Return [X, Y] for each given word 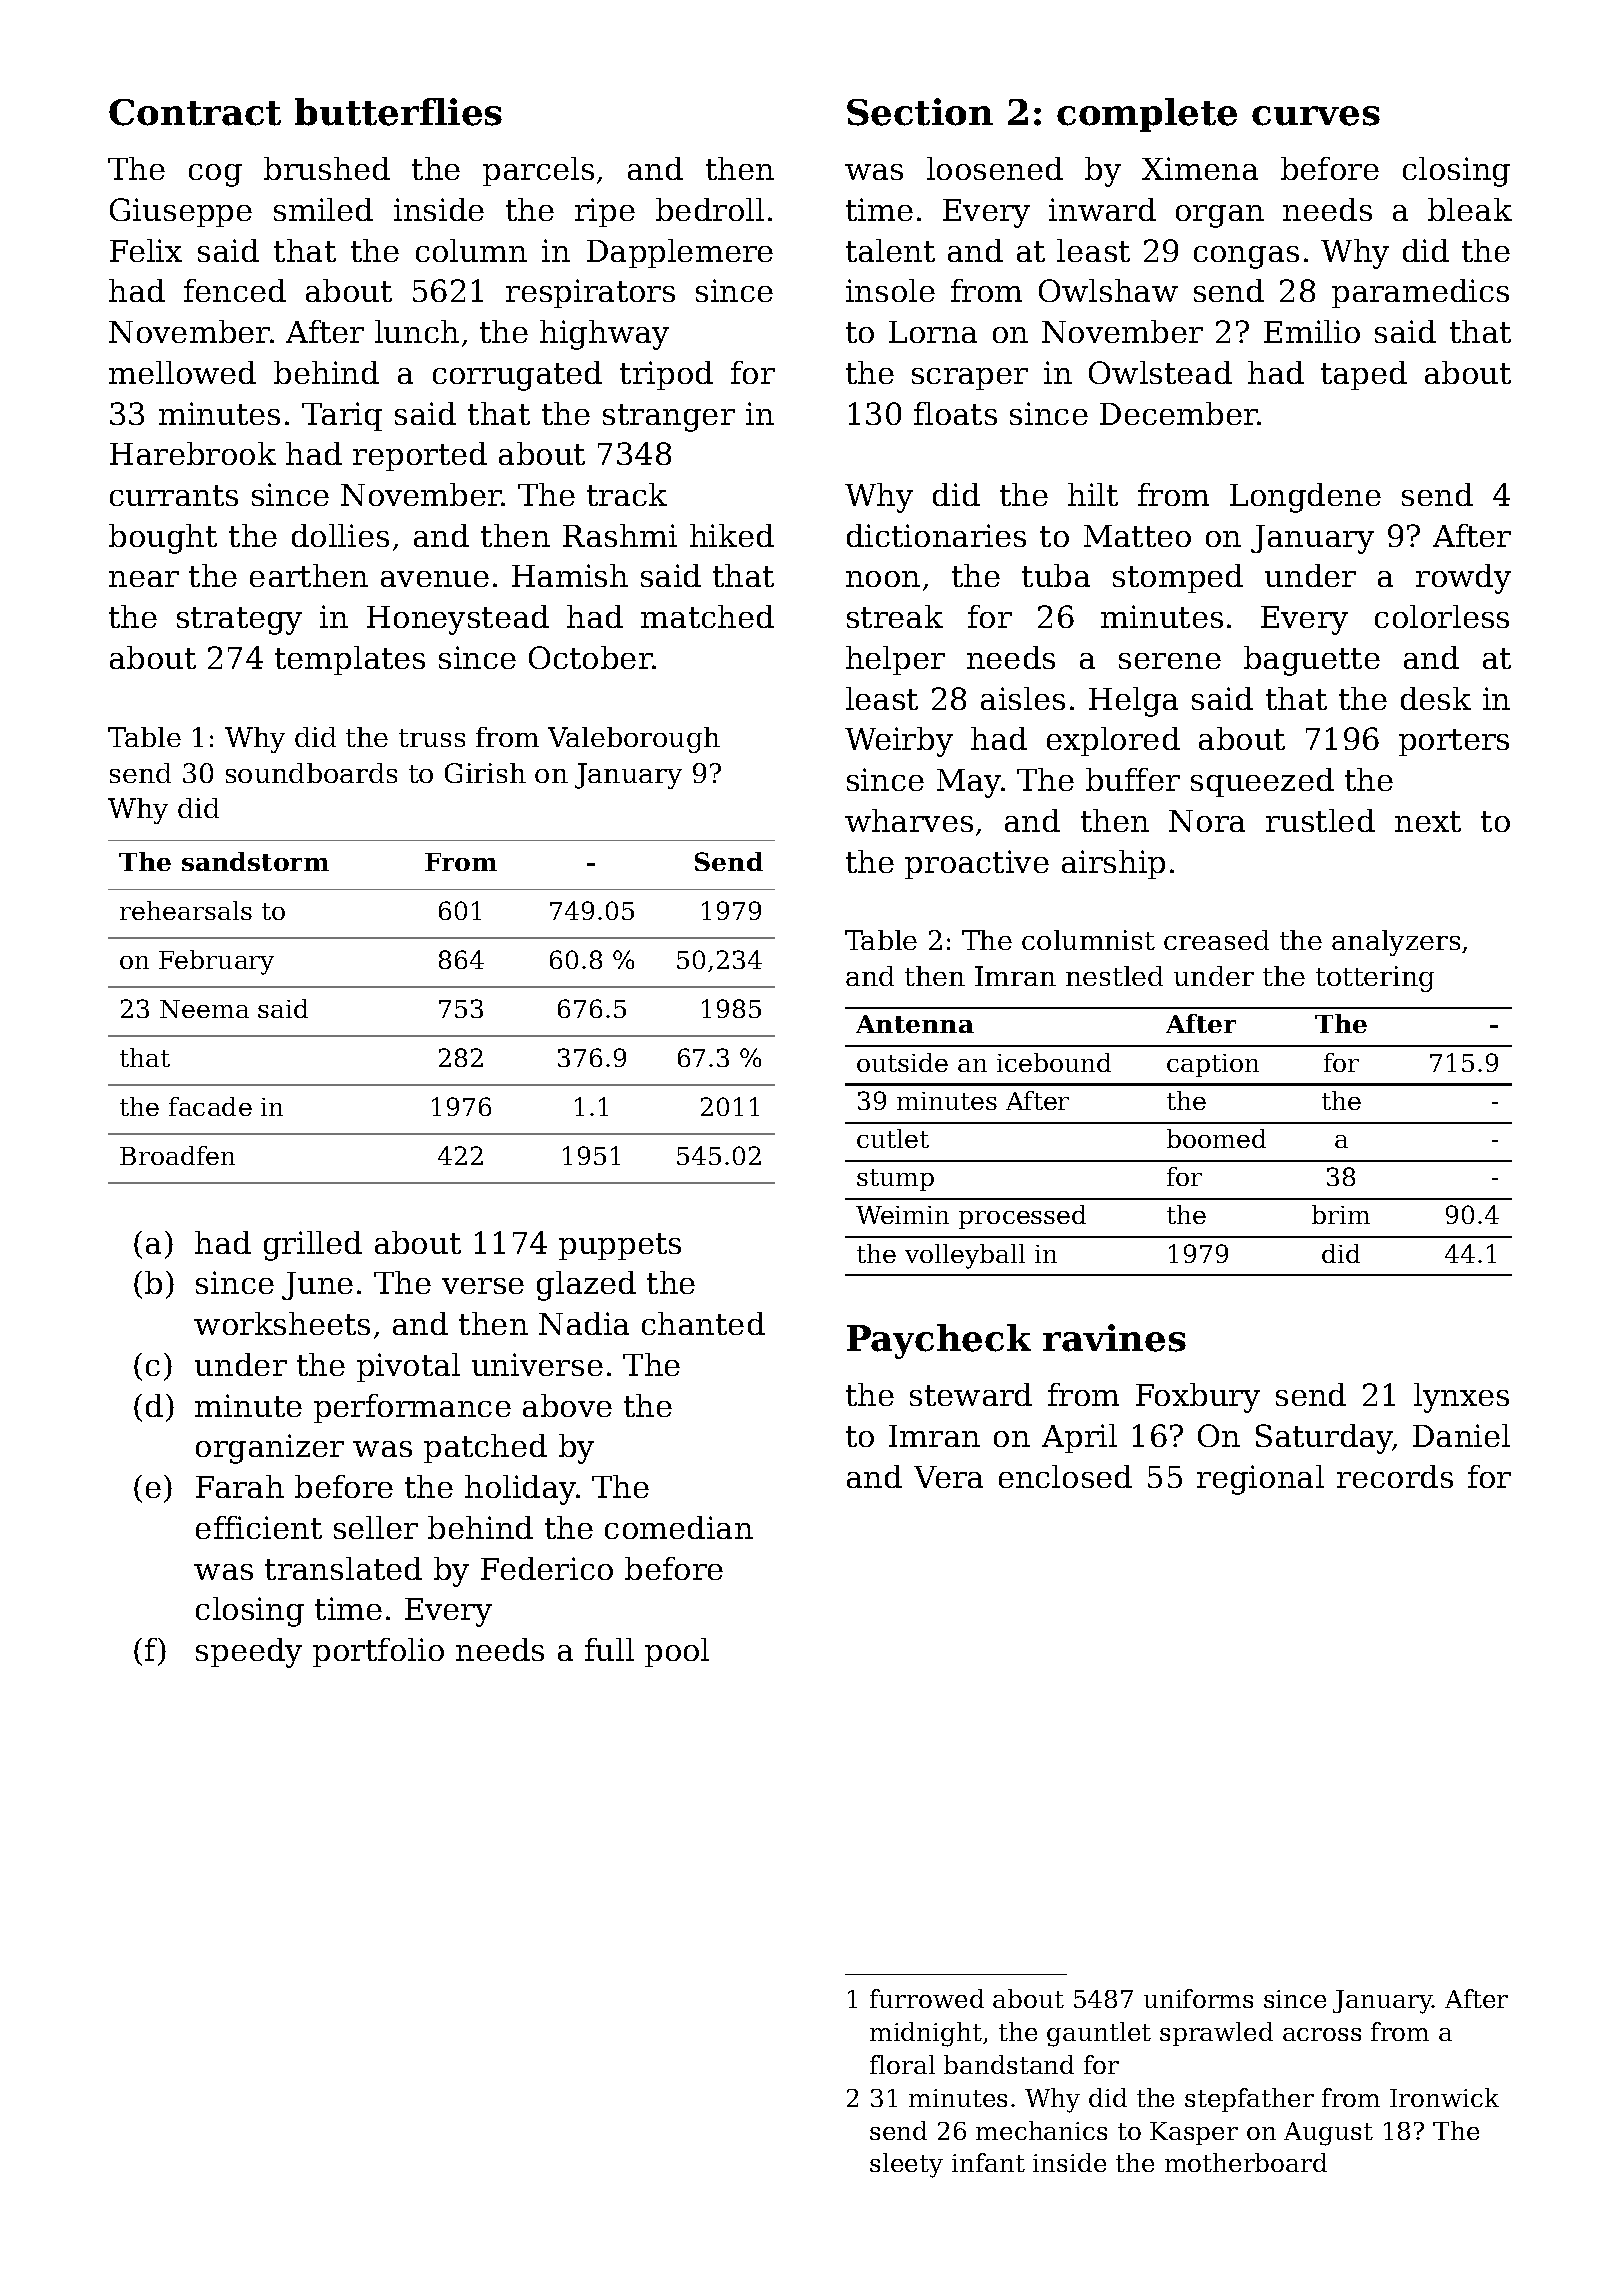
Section [920, 112]
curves [1316, 116]
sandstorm [255, 861]
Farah [240, 1486]
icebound [1054, 1062]
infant [988, 2162]
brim [1341, 1214]
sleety [906, 2165]
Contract [195, 112]
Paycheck [939, 1341]
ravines [1114, 1338]
